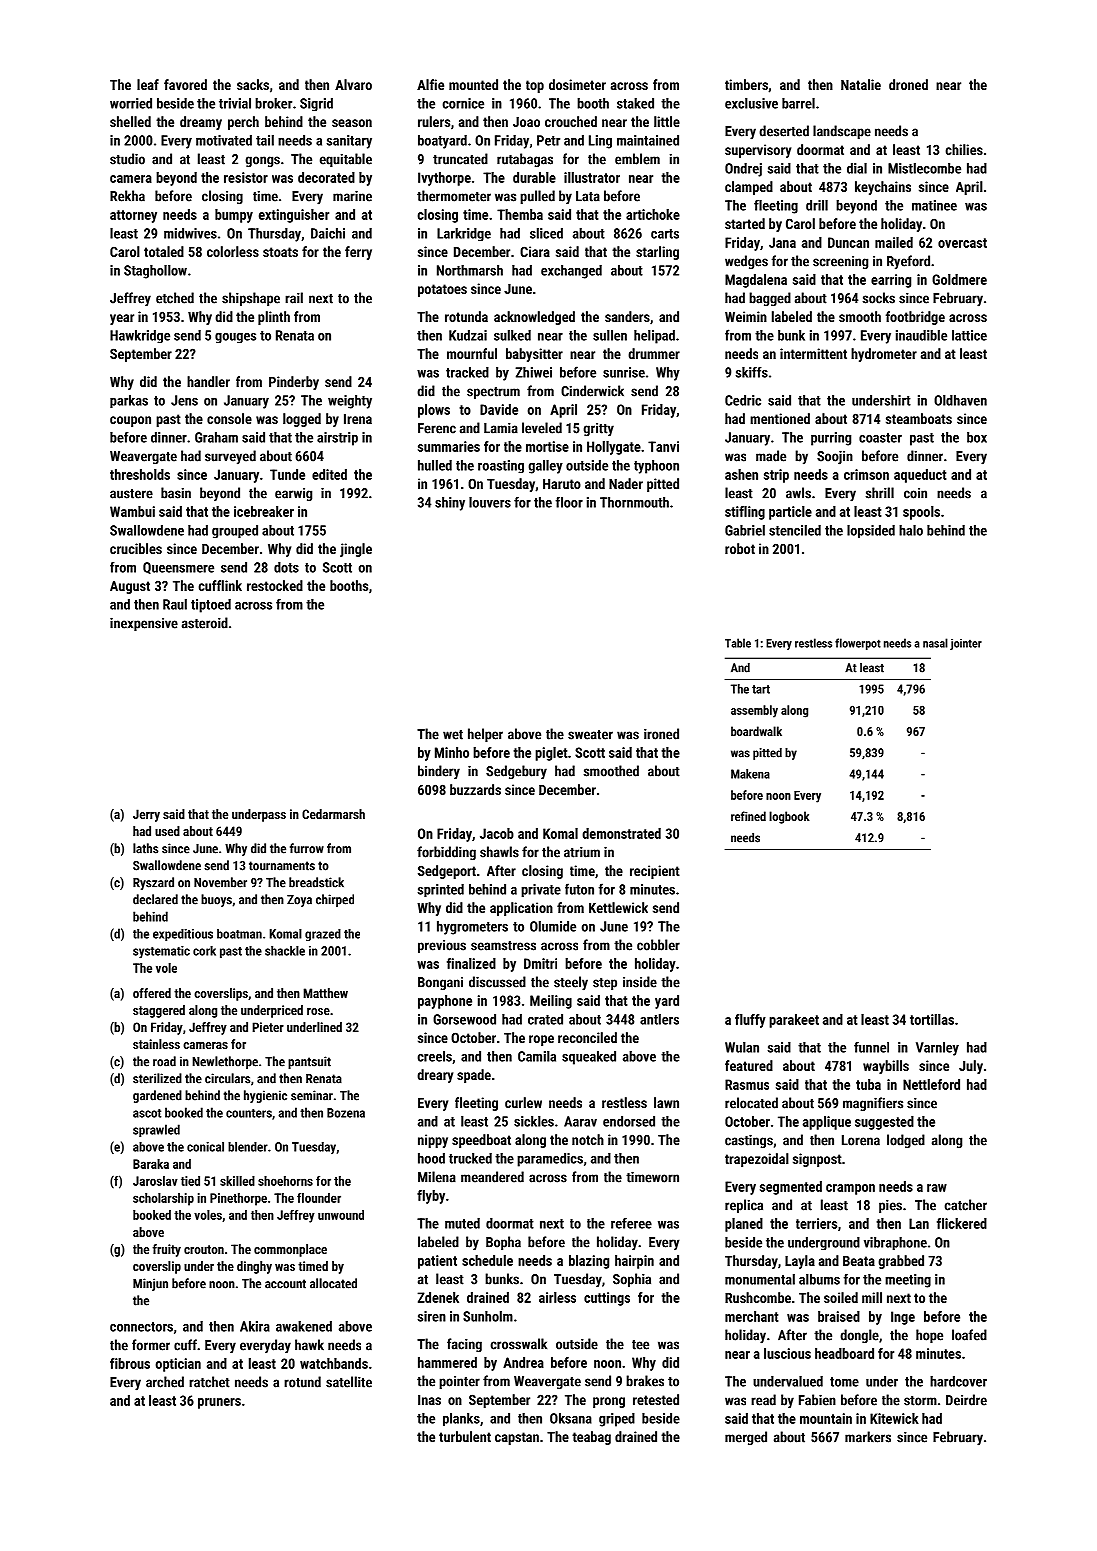 This page has height=1551, width=1097. What do you see at coordinates (430, 84) in the page?
I see `Alfie` at bounding box center [430, 84].
